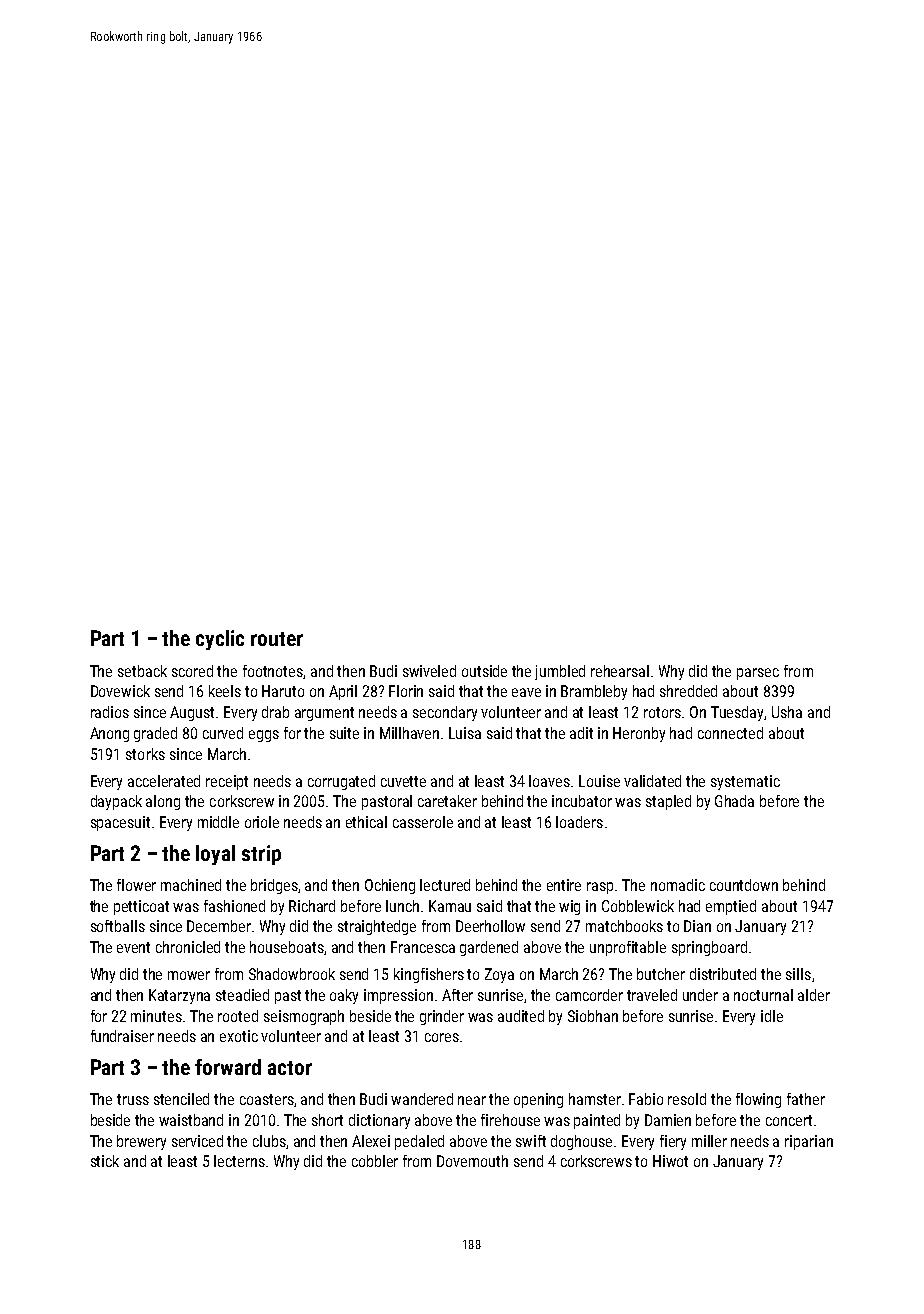 This image has width=924, height=1314. What do you see at coordinates (549, 781) in the image?
I see `loaves` at bounding box center [549, 781].
